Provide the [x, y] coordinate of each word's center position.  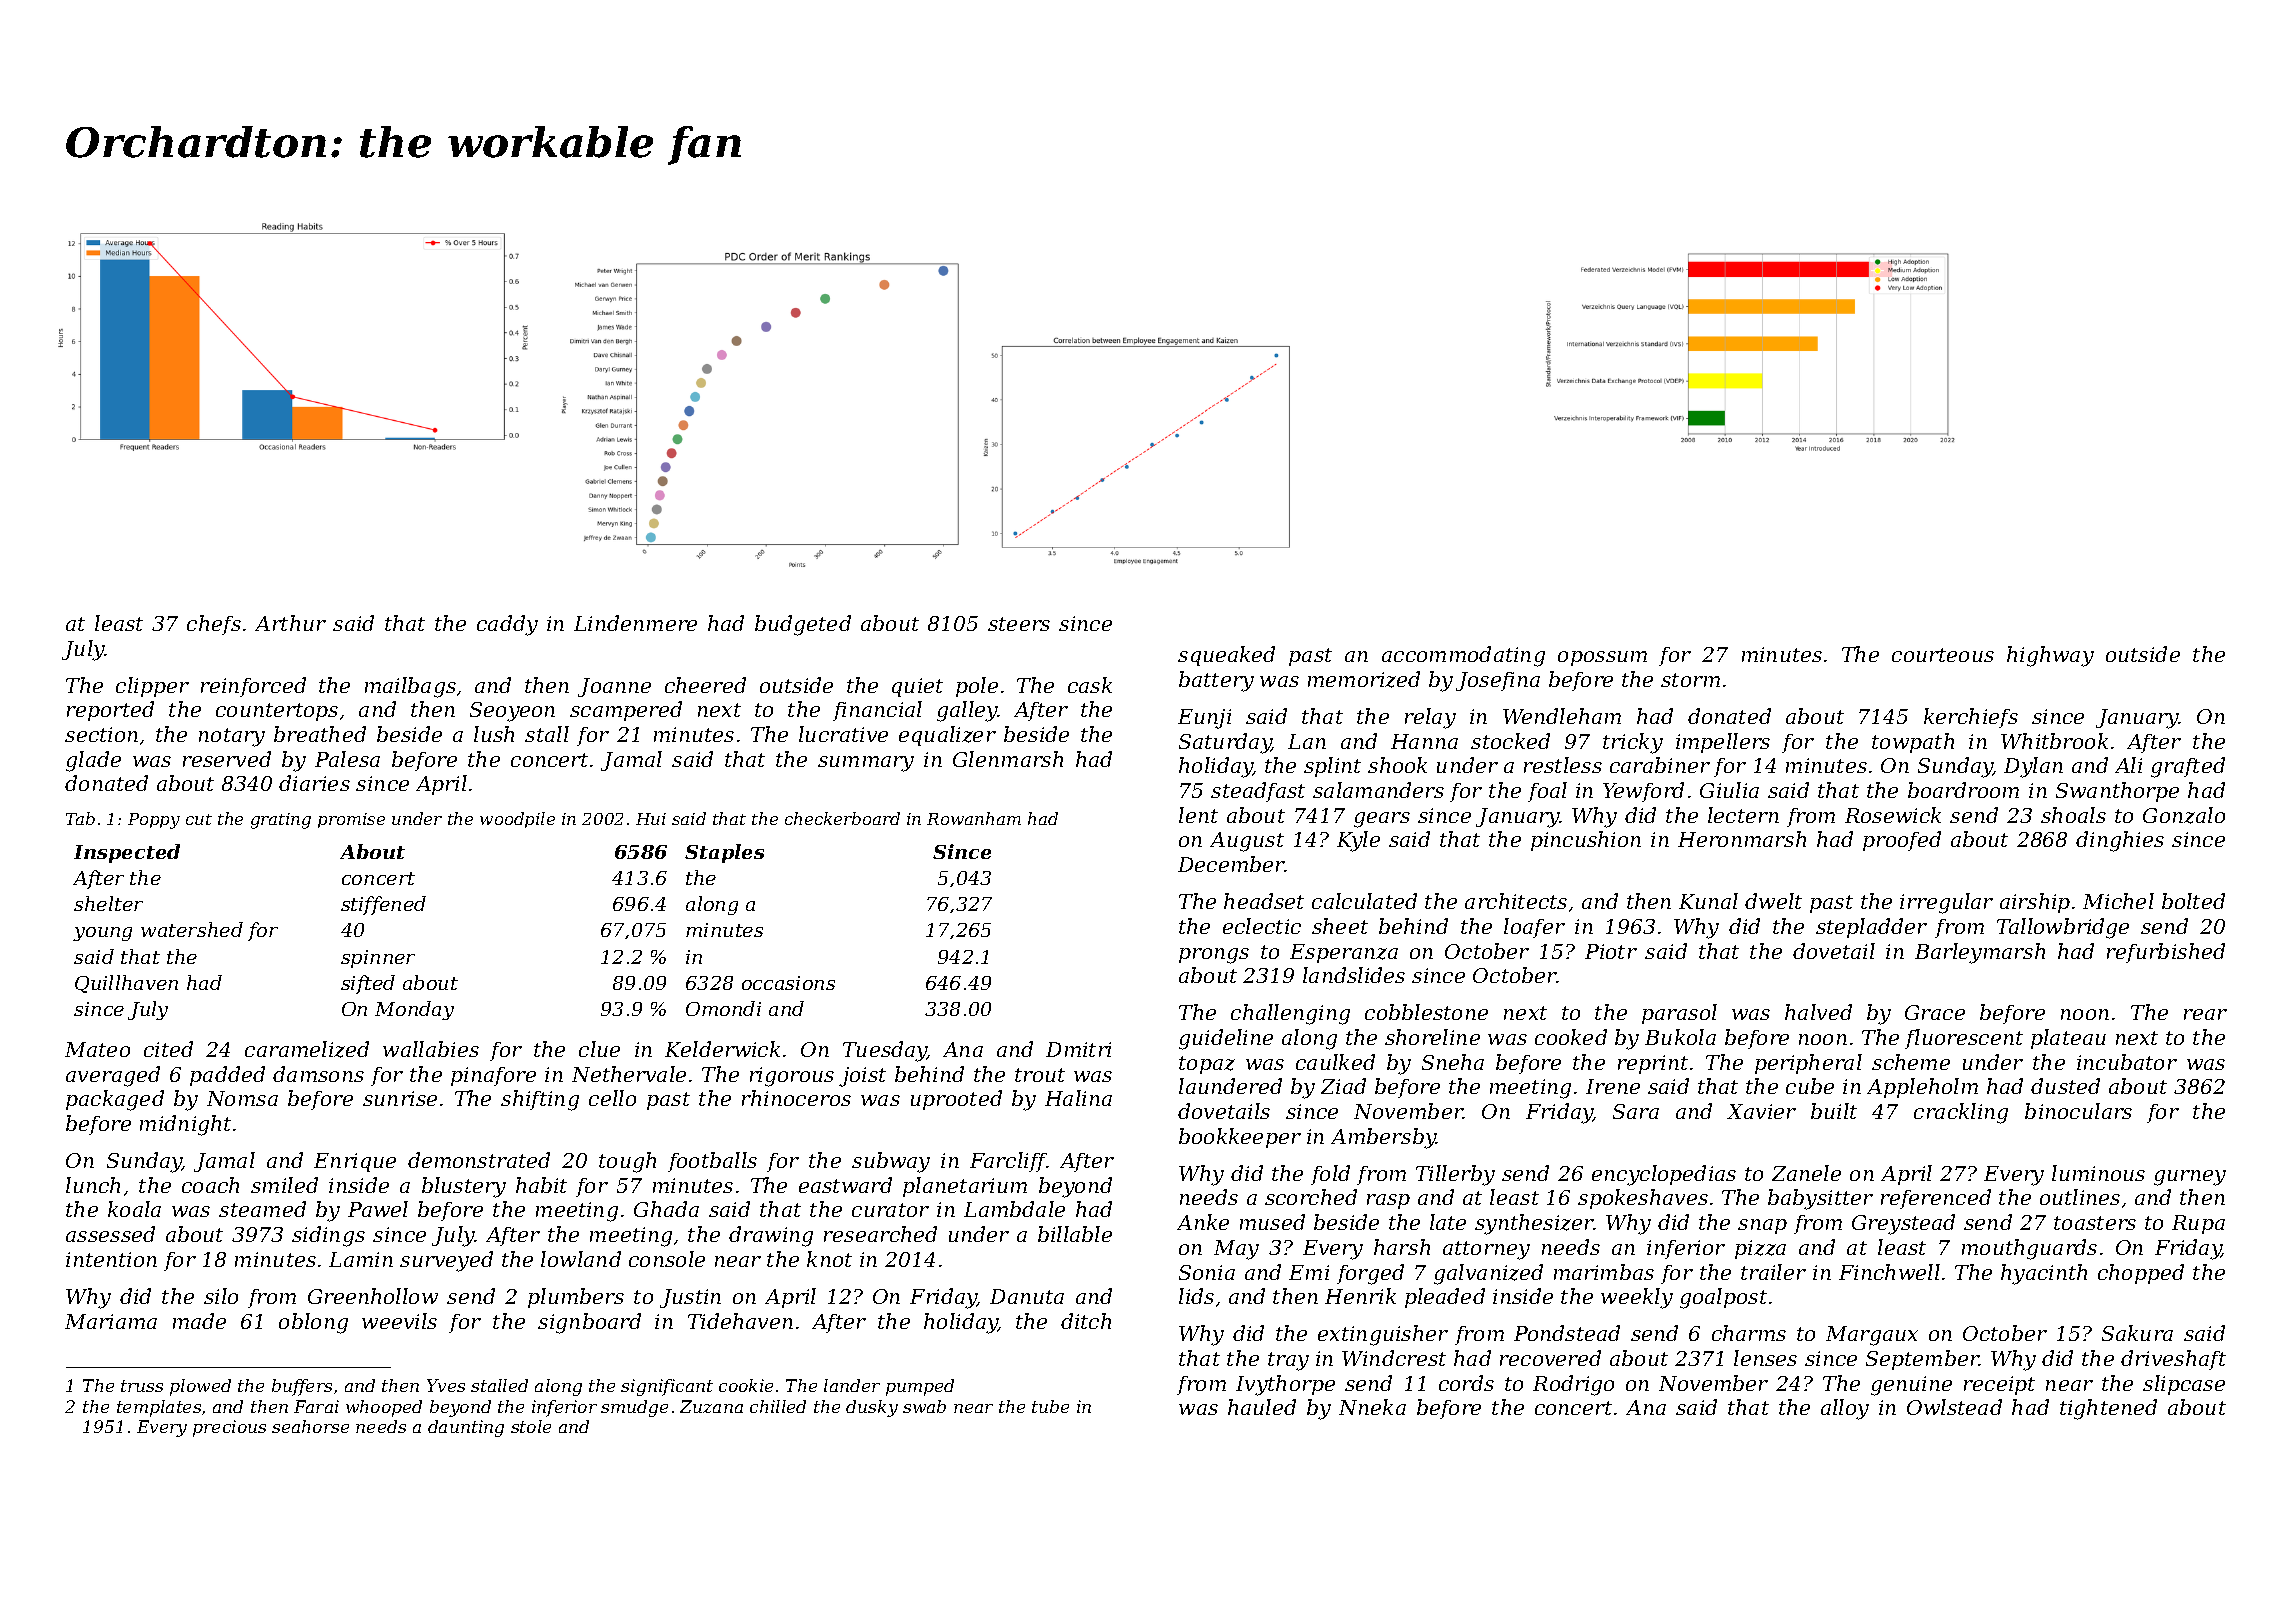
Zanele [1806, 1173]
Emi [1309, 1272]
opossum [1602, 658]
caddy [507, 625]
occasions [788, 983]
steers [1019, 624]
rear [2205, 1014]
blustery [464, 1187]
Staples [724, 853]
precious [229, 1428]
